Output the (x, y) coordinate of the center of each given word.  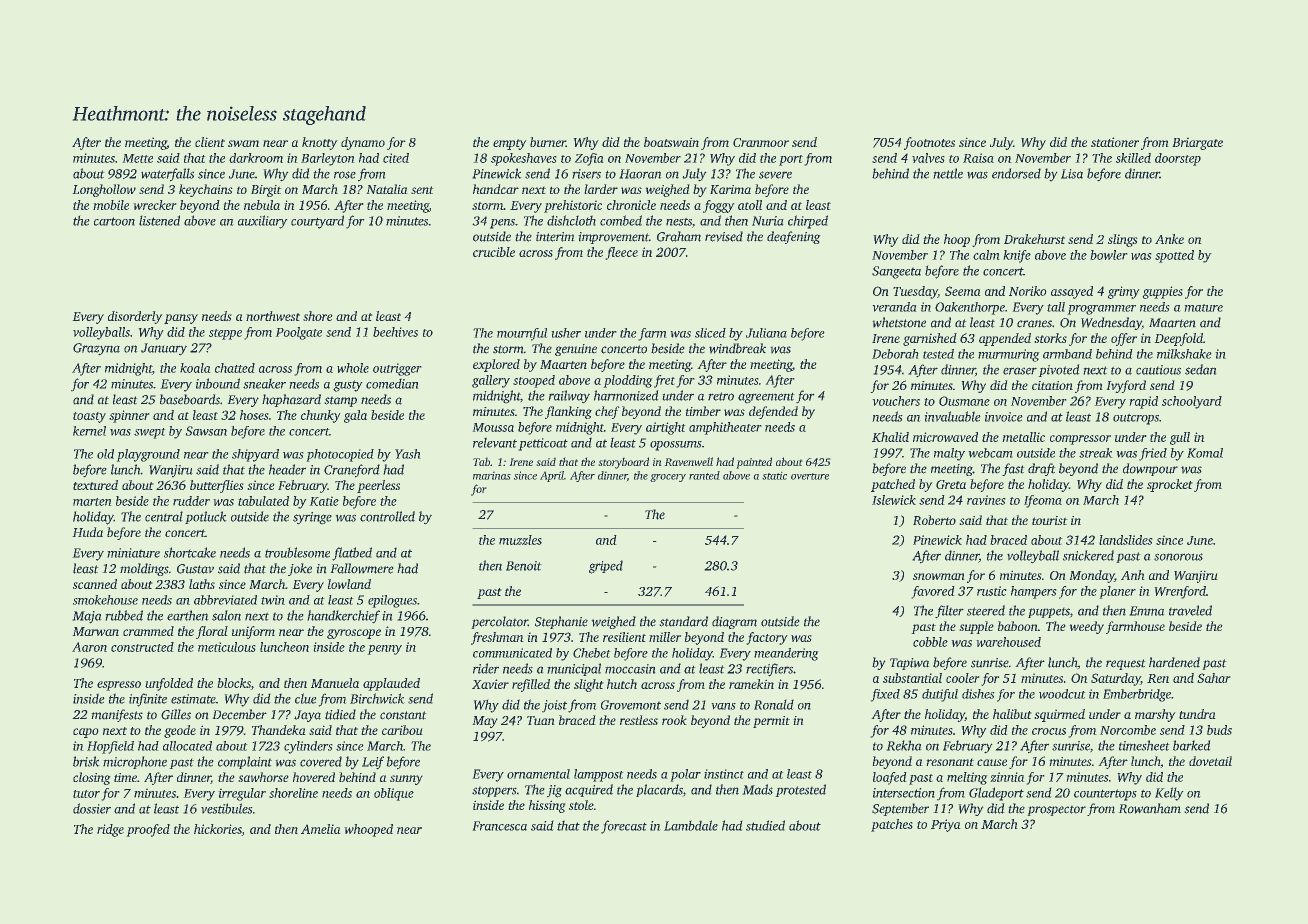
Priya (946, 825)
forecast (624, 827)
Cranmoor (761, 142)
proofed (148, 830)
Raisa (978, 158)
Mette (137, 158)
